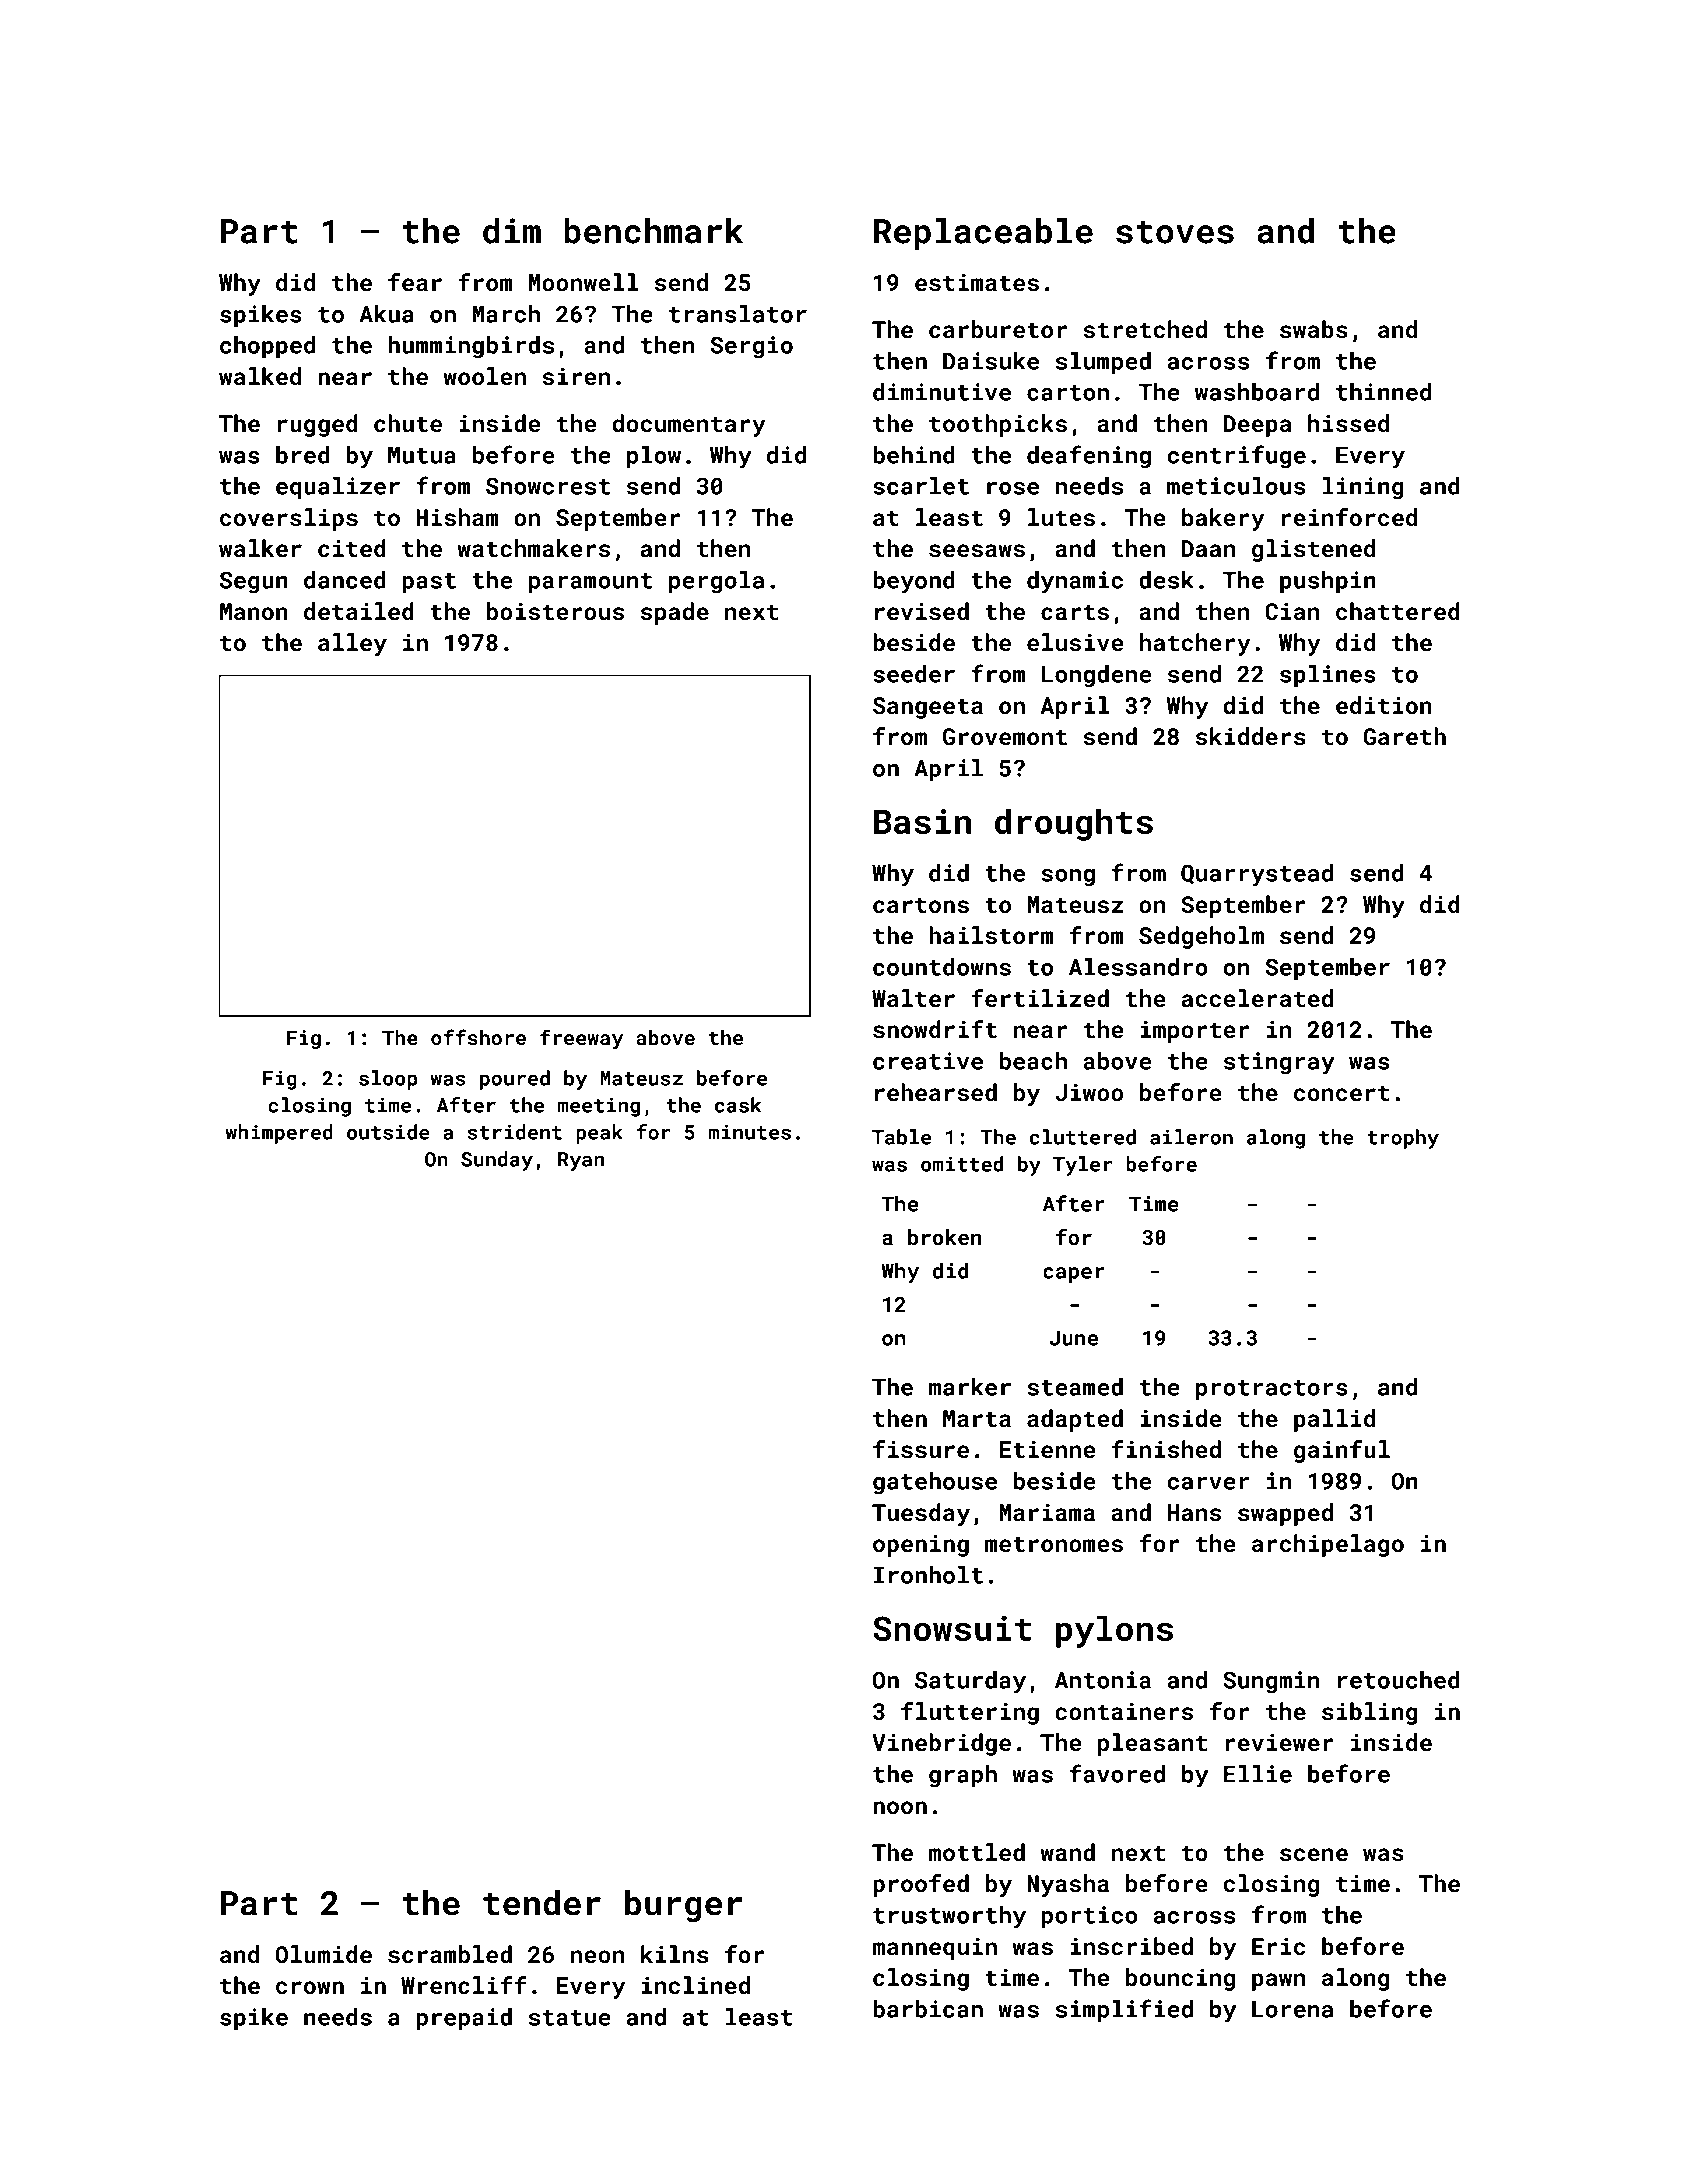  What do you see at coordinates (1334, 1420) in the image?
I see `pallid` at bounding box center [1334, 1420].
